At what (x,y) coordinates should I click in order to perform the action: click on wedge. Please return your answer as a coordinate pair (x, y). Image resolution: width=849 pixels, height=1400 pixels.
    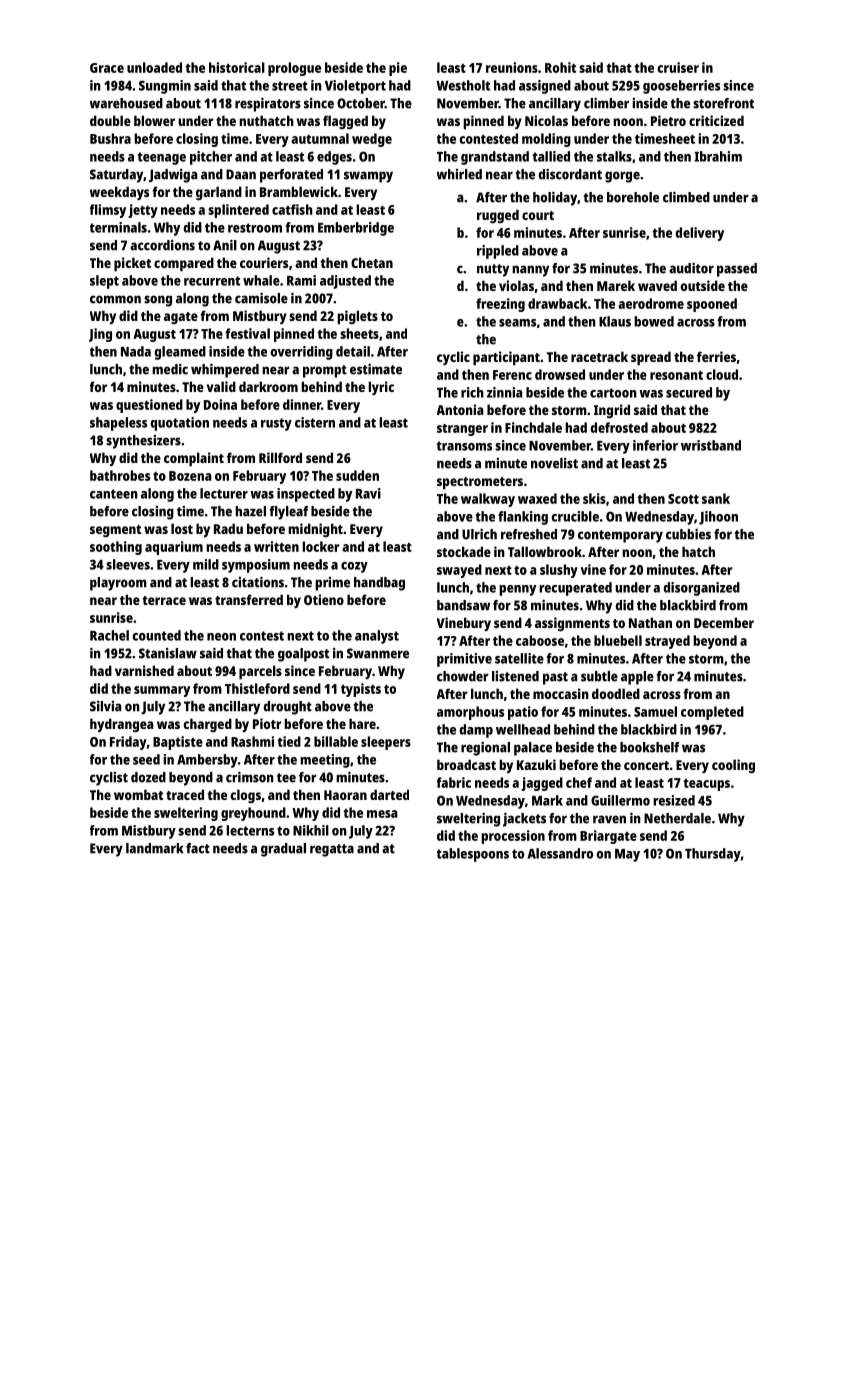
    Looking at the image, I should click on (372, 140).
